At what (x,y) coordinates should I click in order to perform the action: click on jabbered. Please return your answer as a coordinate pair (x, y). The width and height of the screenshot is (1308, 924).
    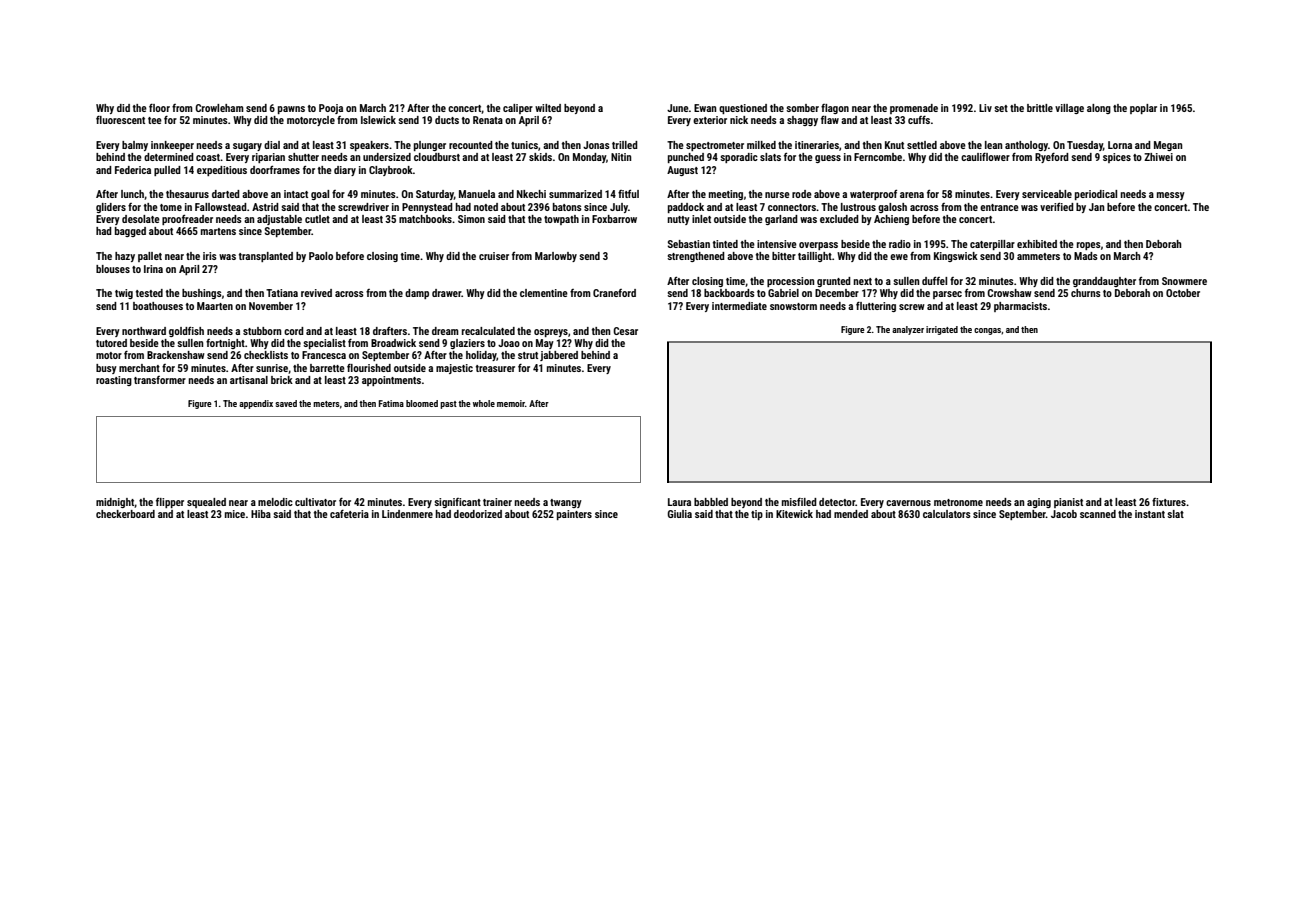
    Looking at the image, I should click on (559, 356).
